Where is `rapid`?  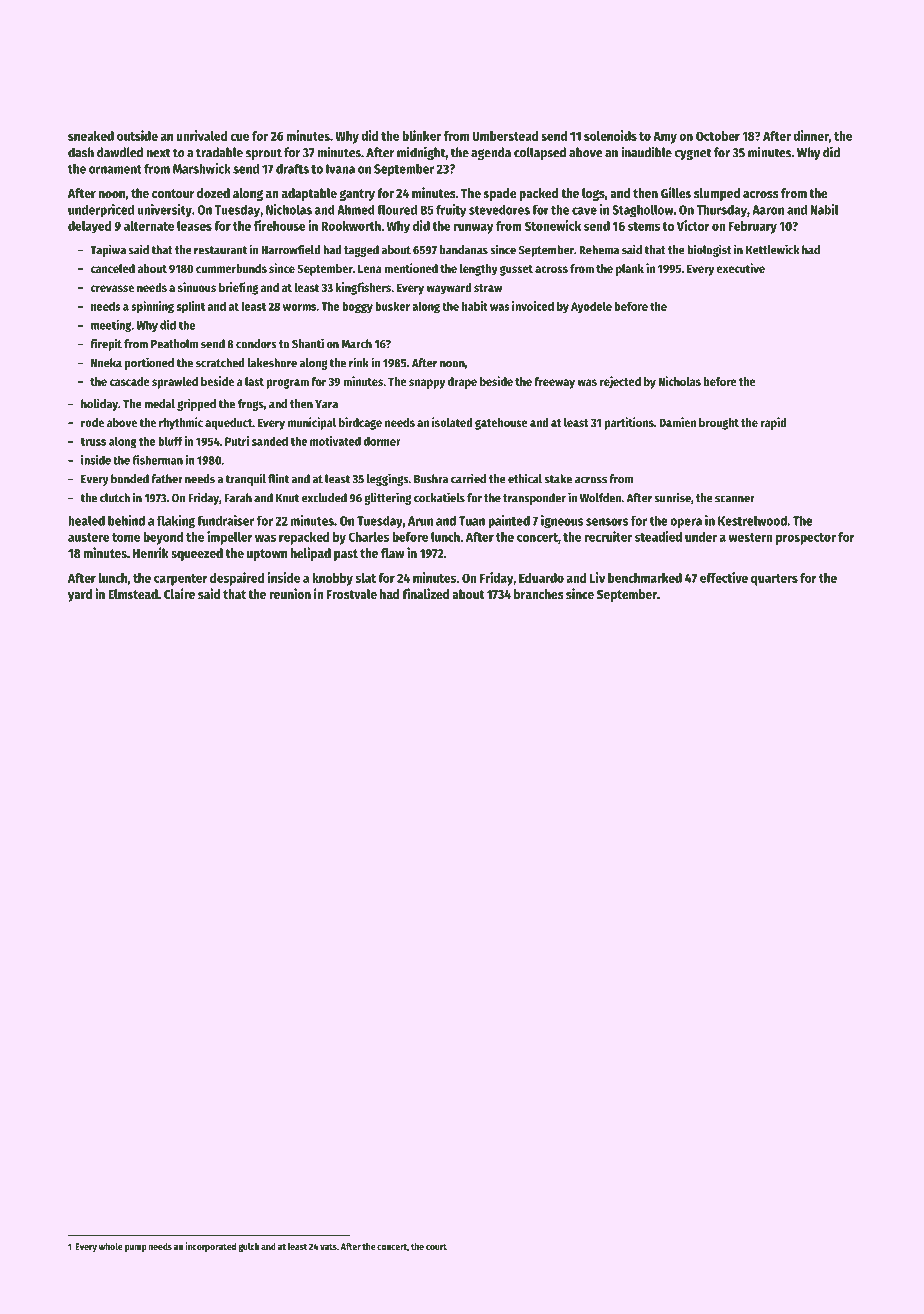
rapid is located at coordinates (774, 423).
